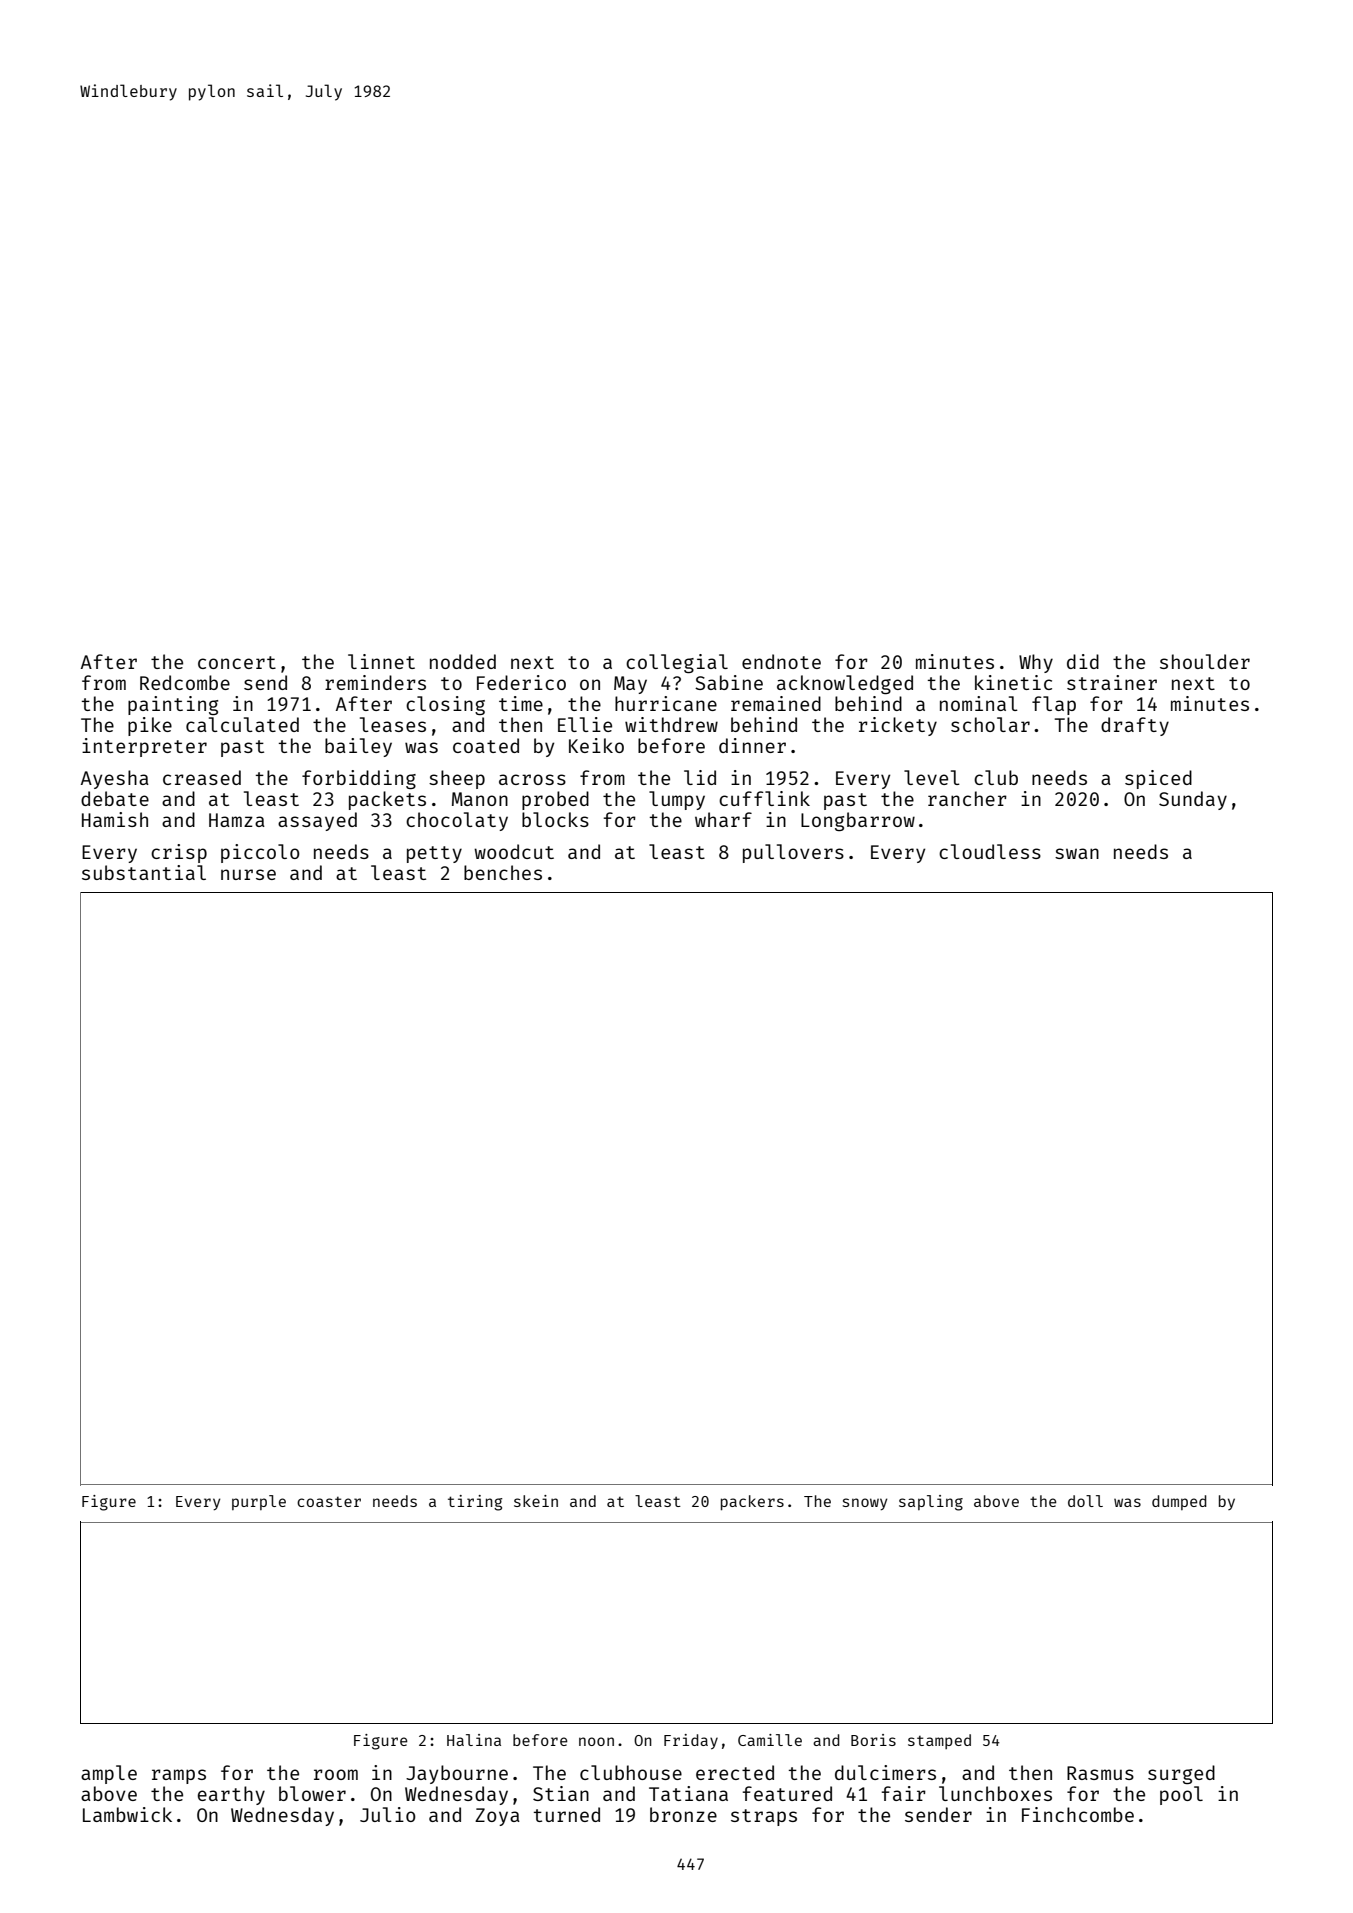 This screenshot has width=1353, height=1913. What do you see at coordinates (259, 1502) in the screenshot?
I see `purple` at bounding box center [259, 1502].
